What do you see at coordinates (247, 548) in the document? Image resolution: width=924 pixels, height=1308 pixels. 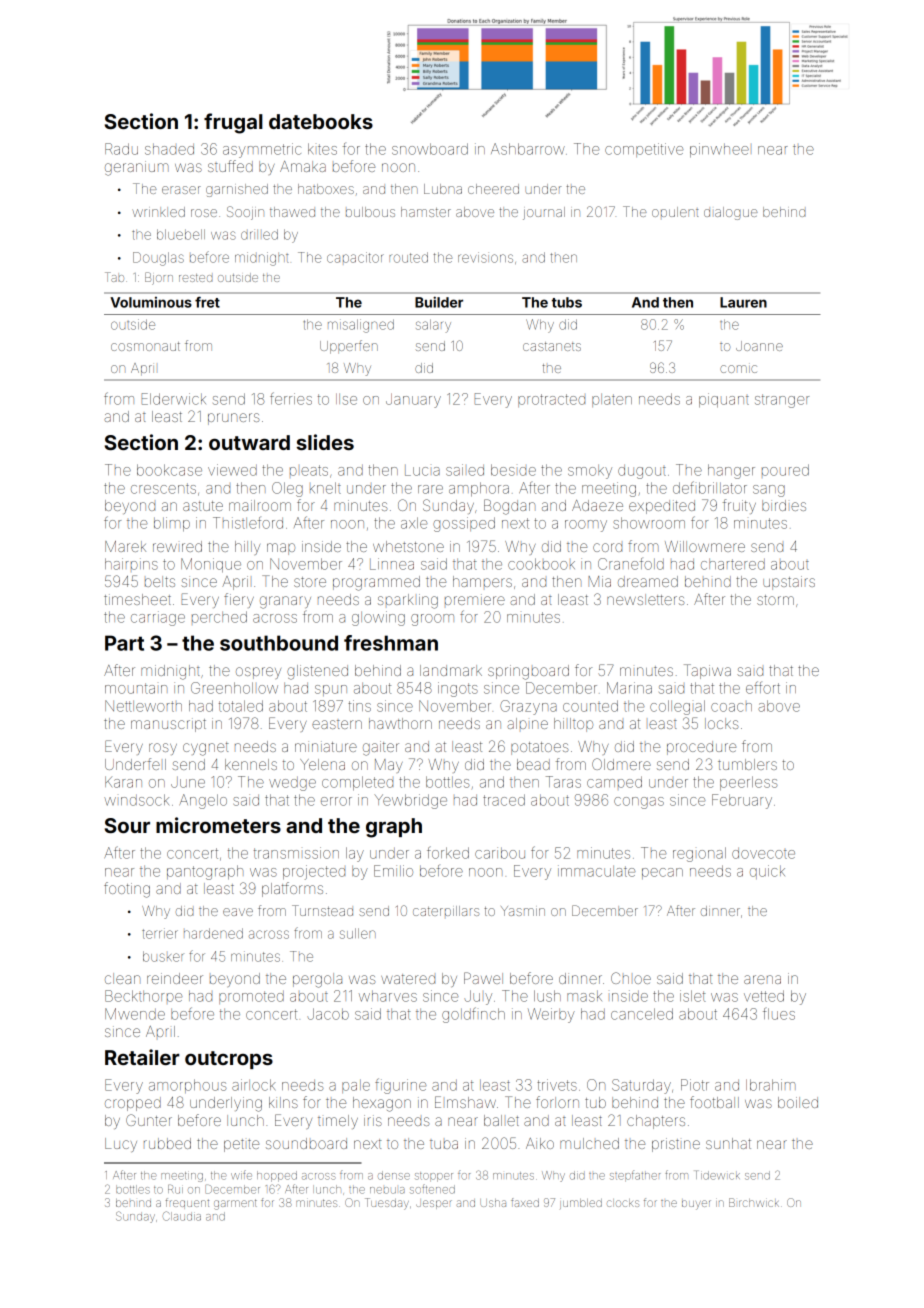 I see `hilly` at bounding box center [247, 548].
